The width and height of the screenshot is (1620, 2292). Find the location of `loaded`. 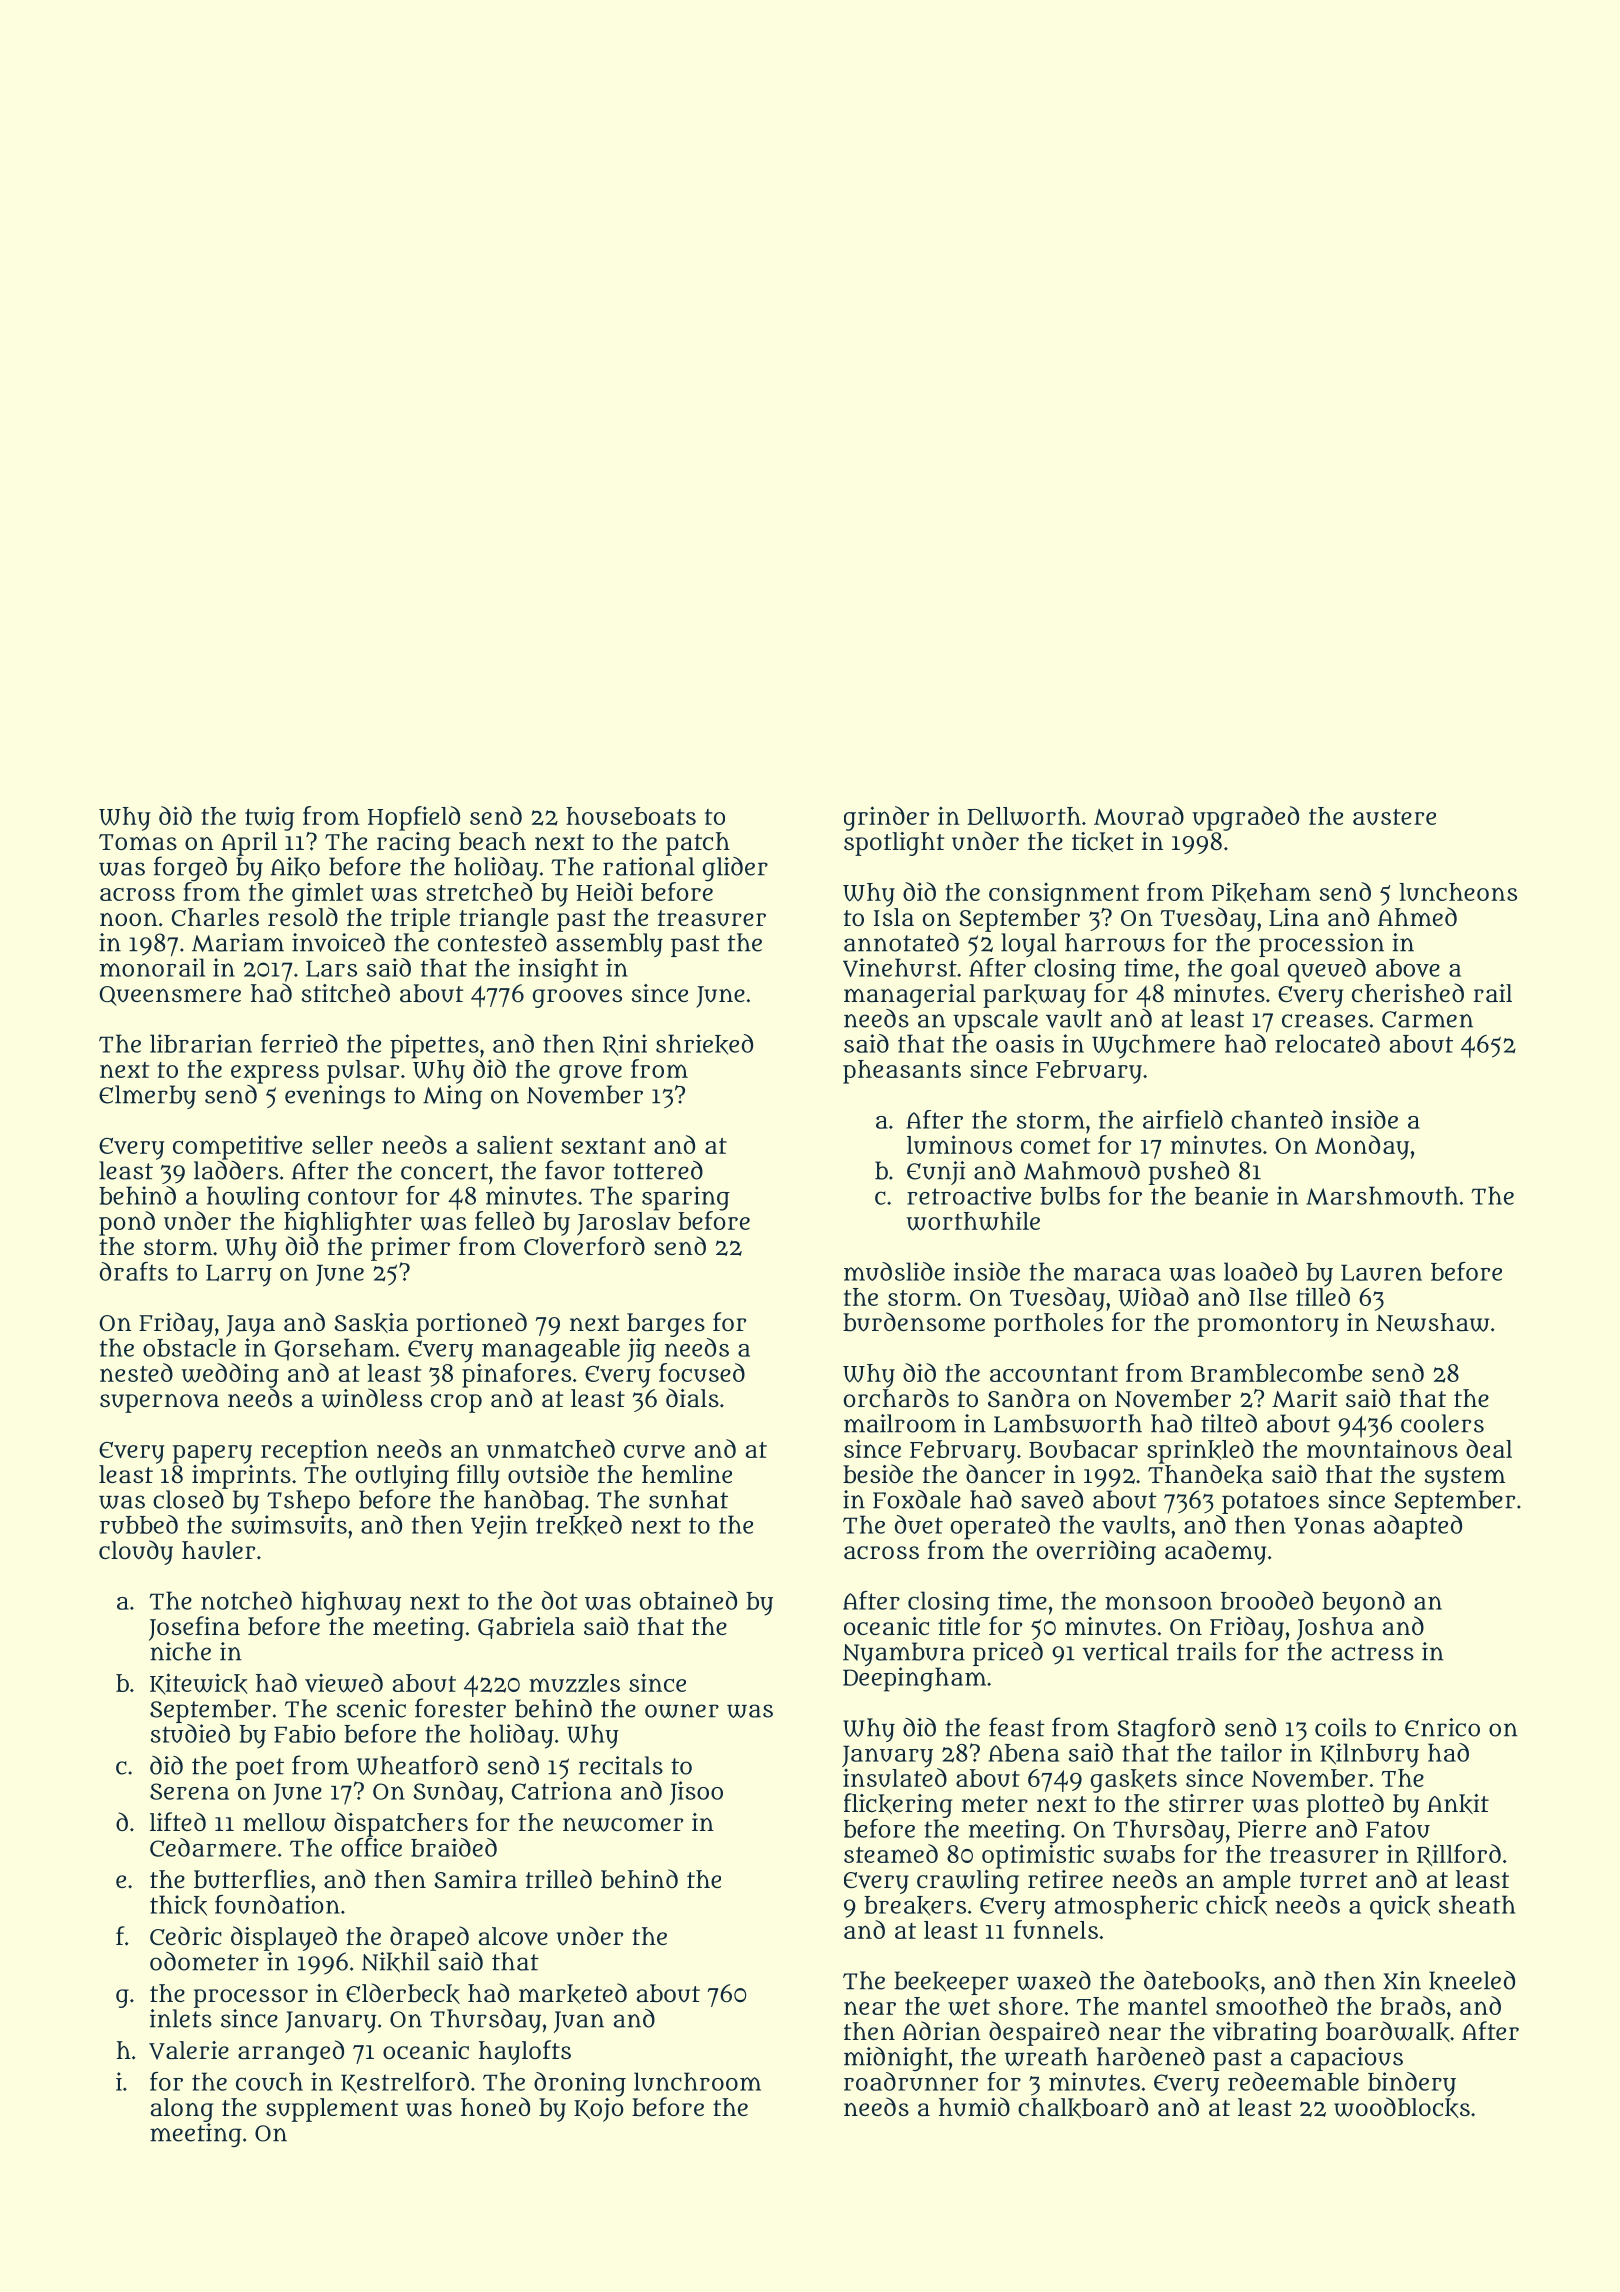

loaded is located at coordinates (1260, 1271).
